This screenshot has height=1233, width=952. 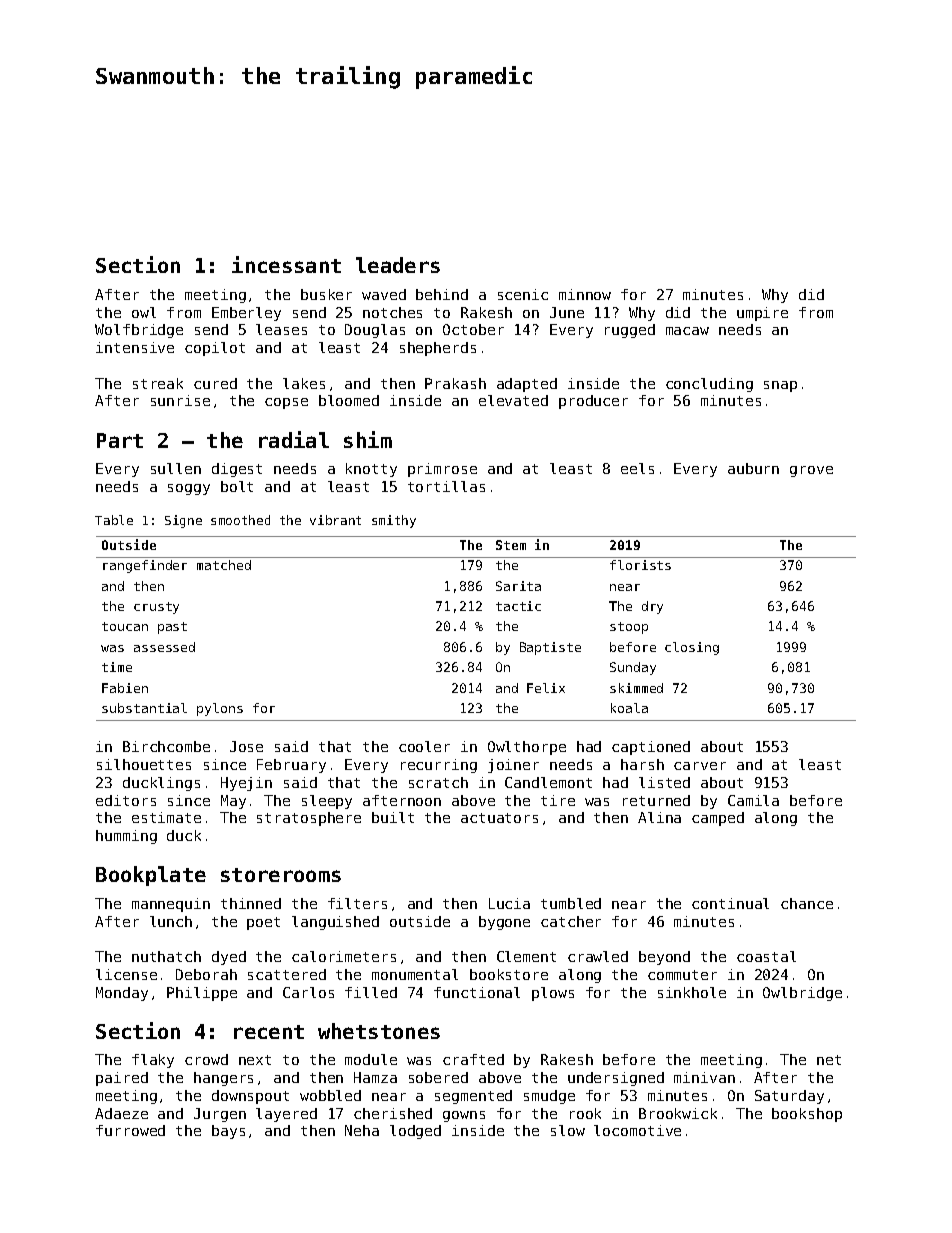 I want to click on lakes, so click(x=304, y=383).
